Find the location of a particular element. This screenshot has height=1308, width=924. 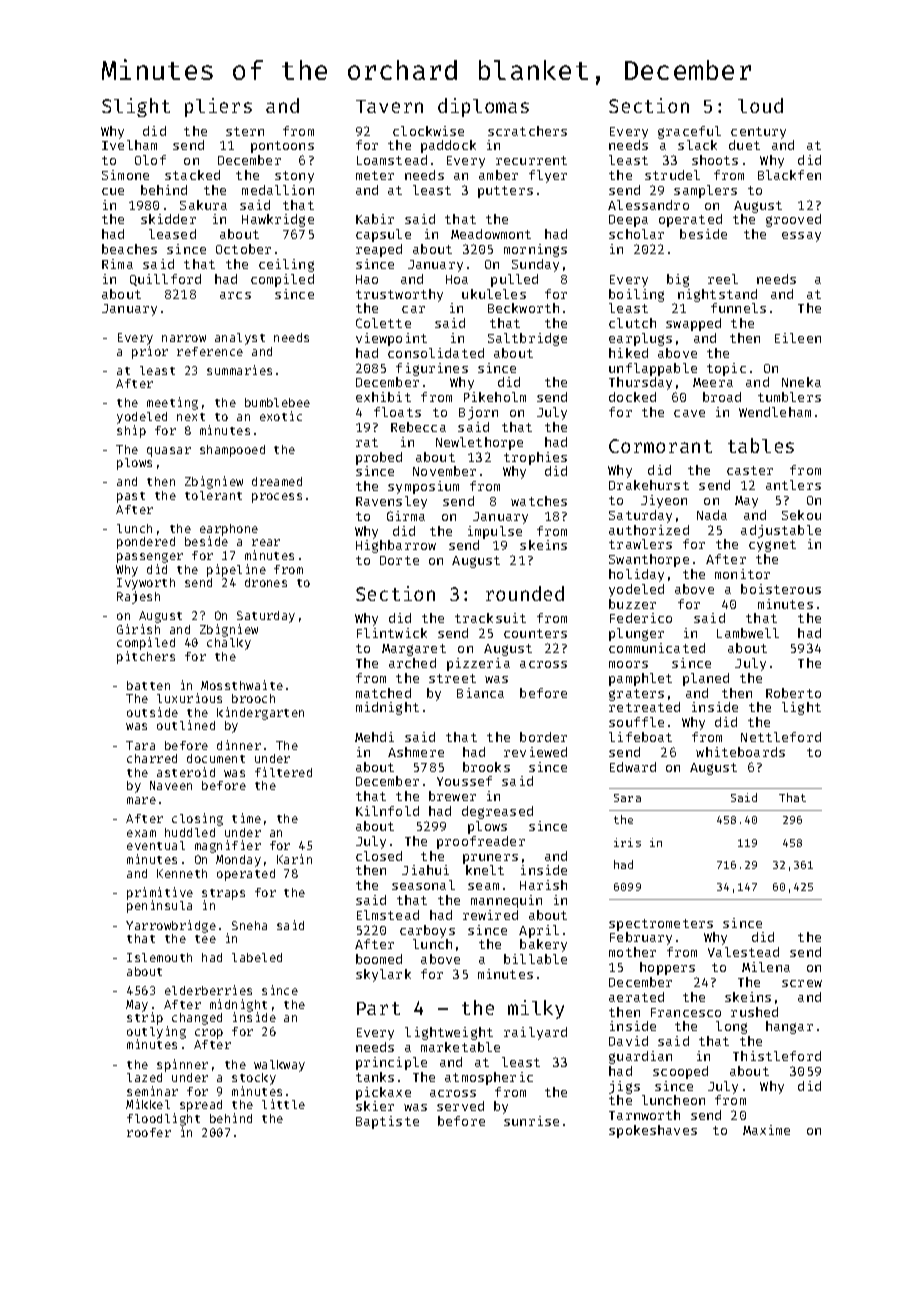

degreased is located at coordinates (497, 812).
